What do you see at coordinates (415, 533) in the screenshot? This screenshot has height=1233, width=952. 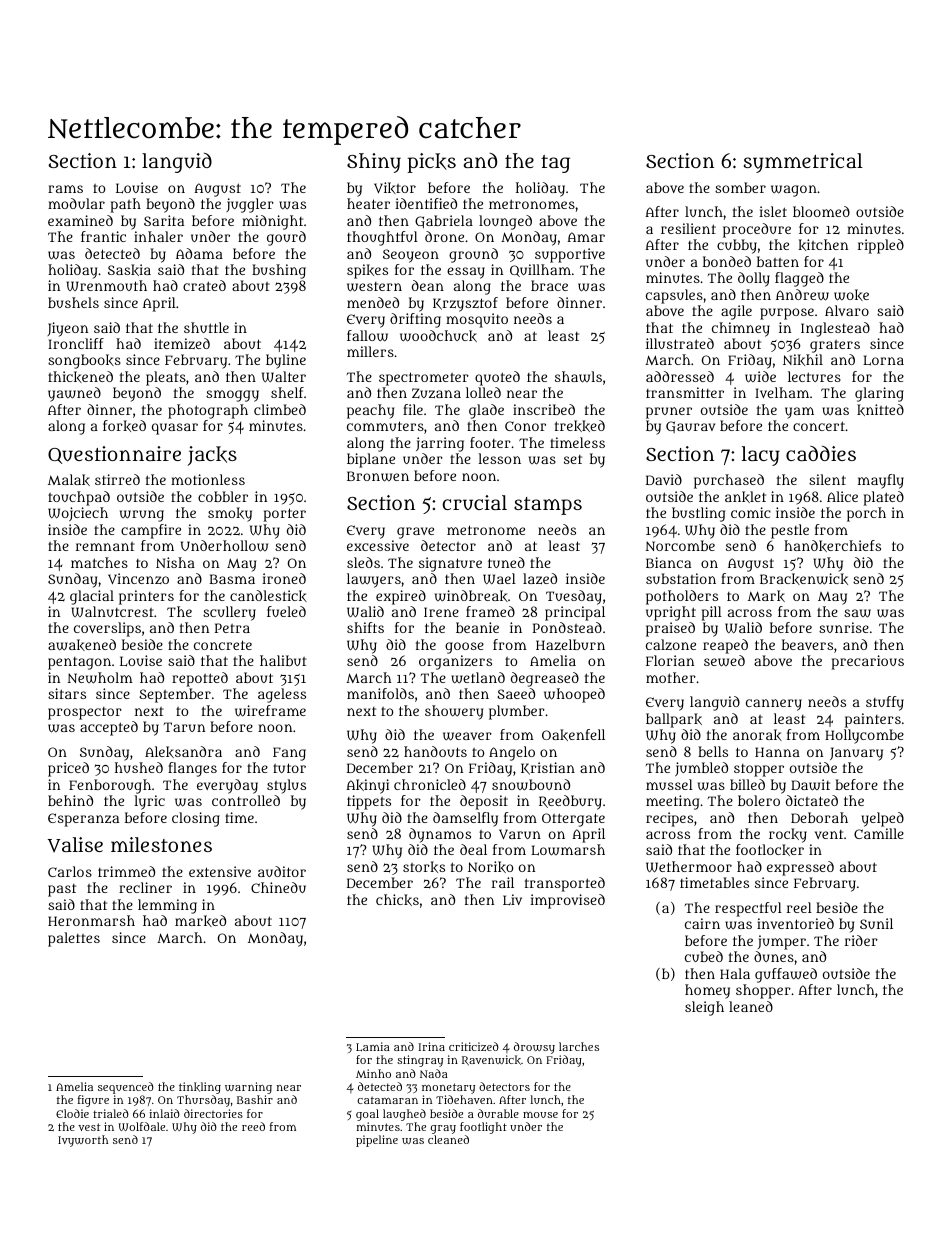 I see `grave` at bounding box center [415, 533].
